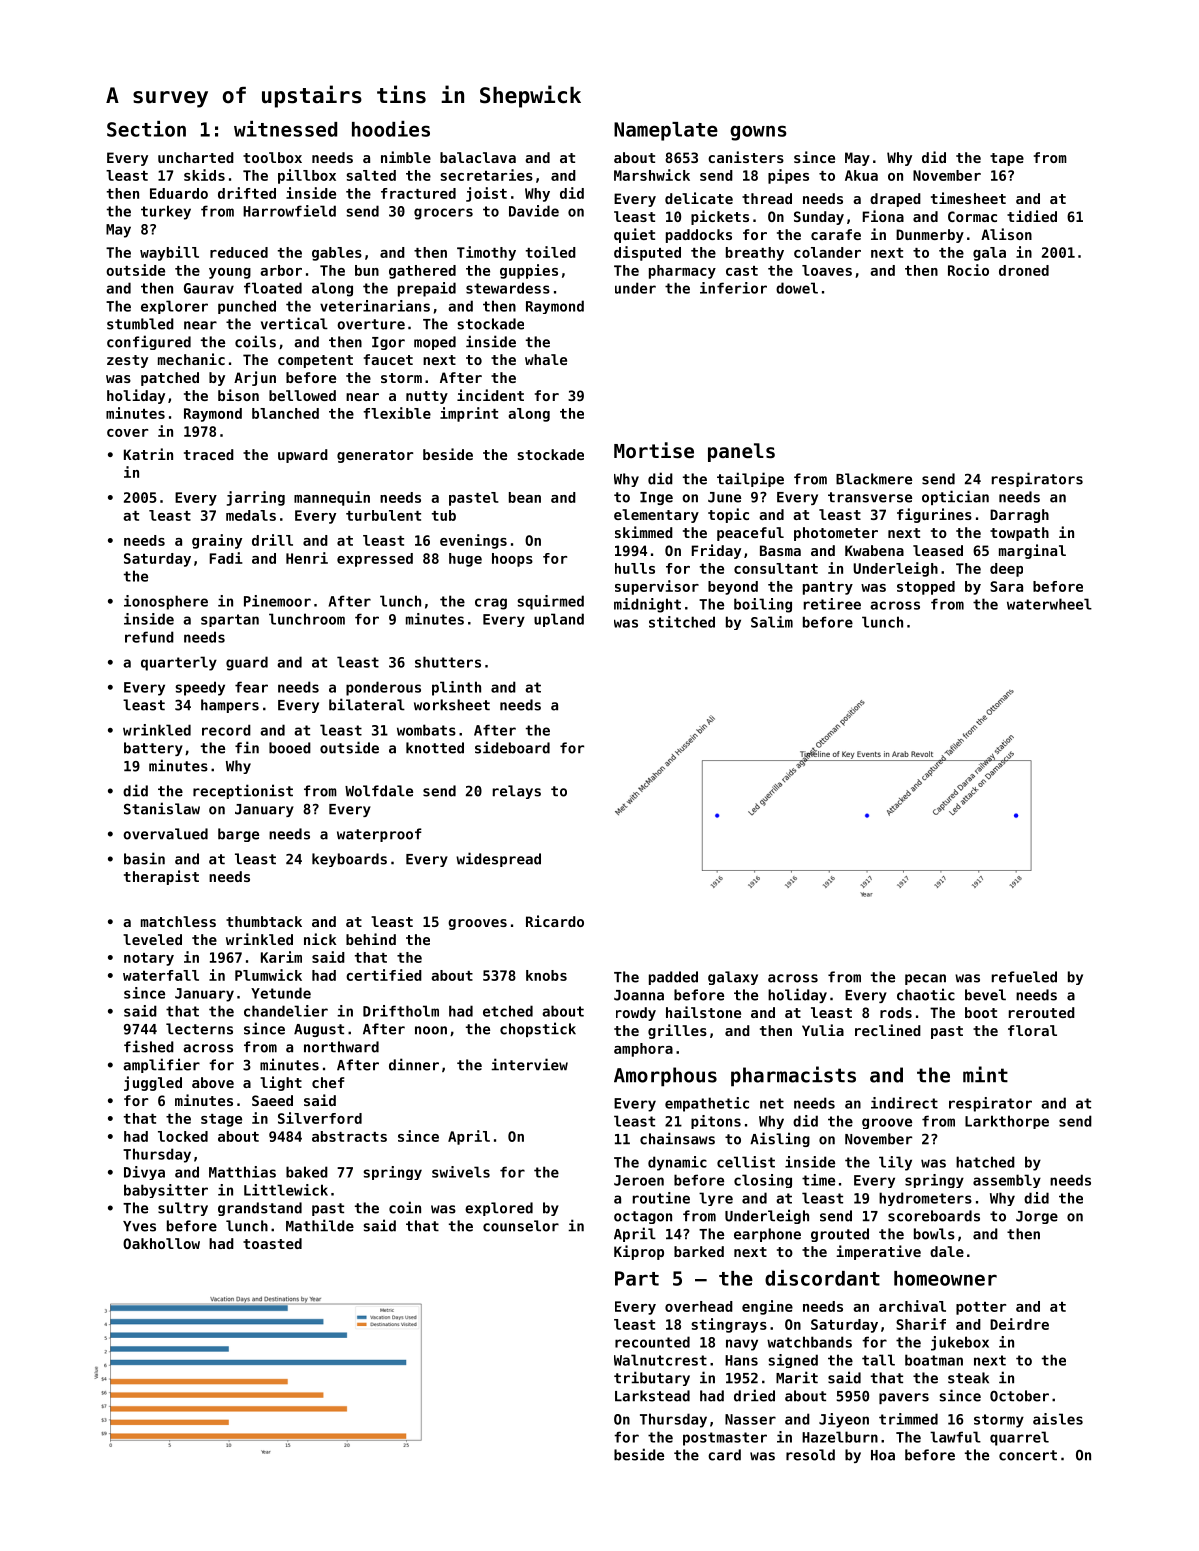 This image has height=1551, width=1199. What do you see at coordinates (242, 1172) in the image?
I see `Matthias` at bounding box center [242, 1172].
